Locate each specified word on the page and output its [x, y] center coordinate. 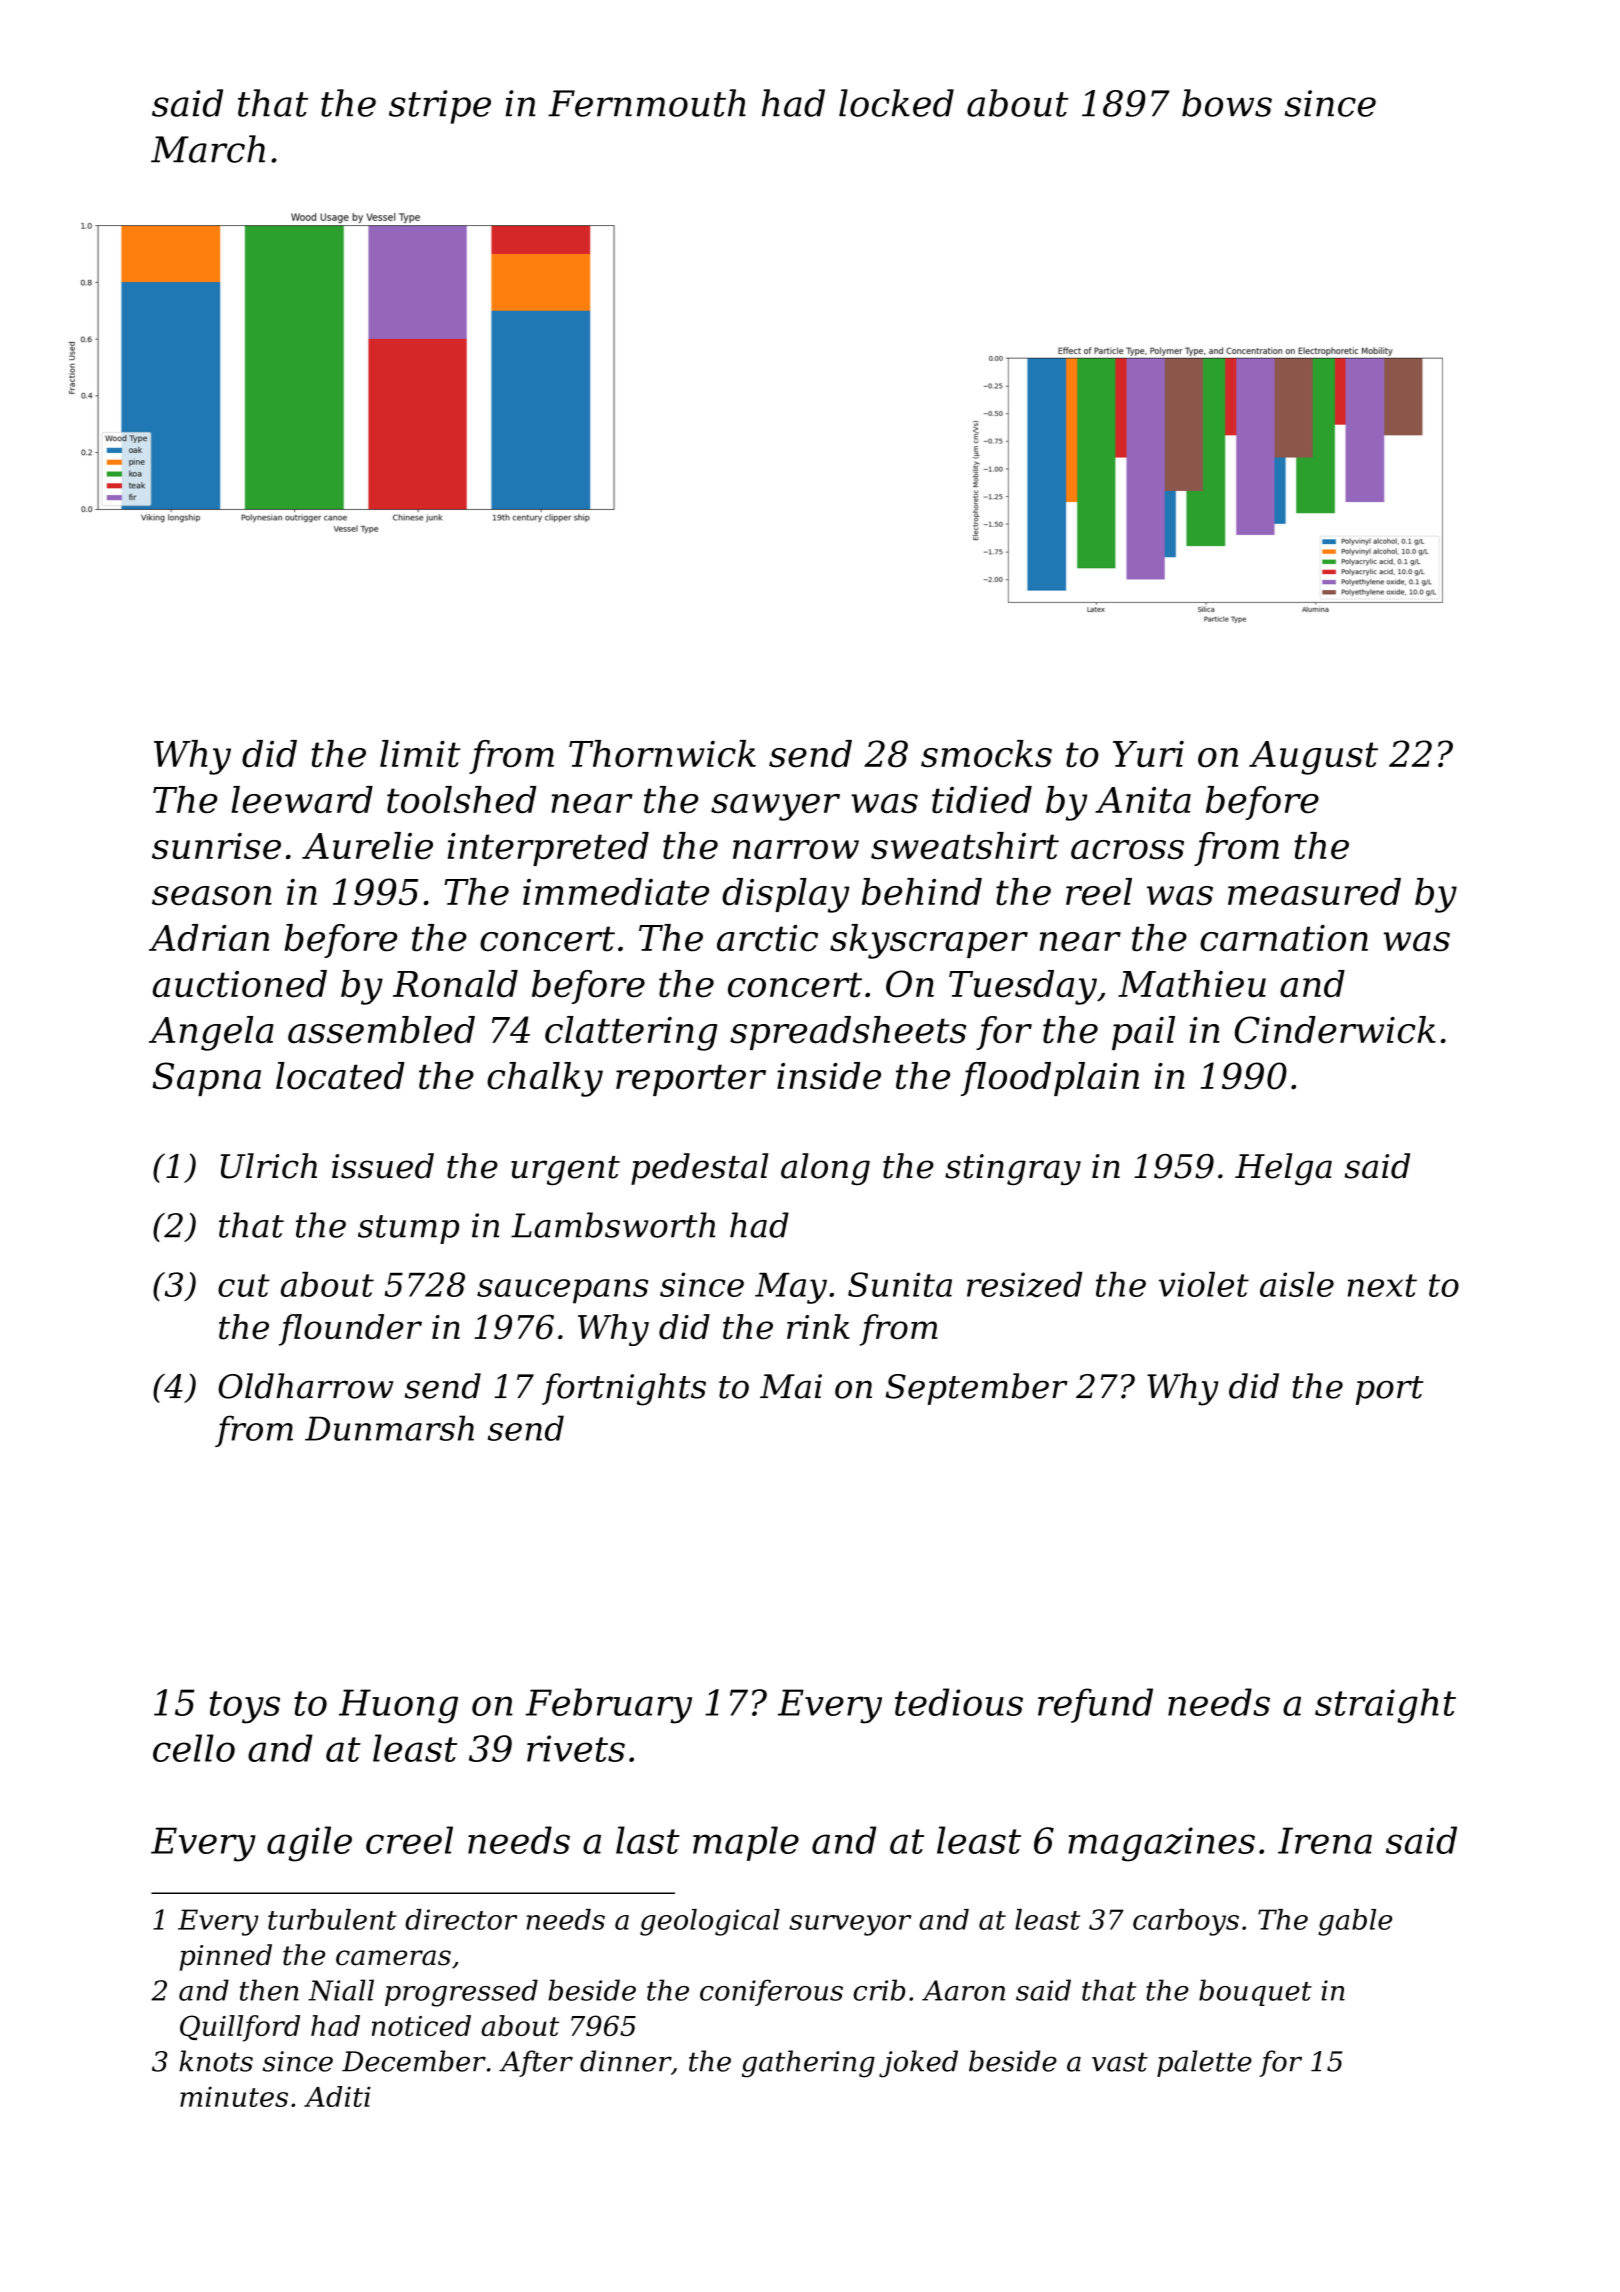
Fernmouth [647, 103]
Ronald [455, 984]
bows [1227, 103]
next [1382, 1285]
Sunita [900, 1284]
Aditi [337, 2096]
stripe [440, 107]
